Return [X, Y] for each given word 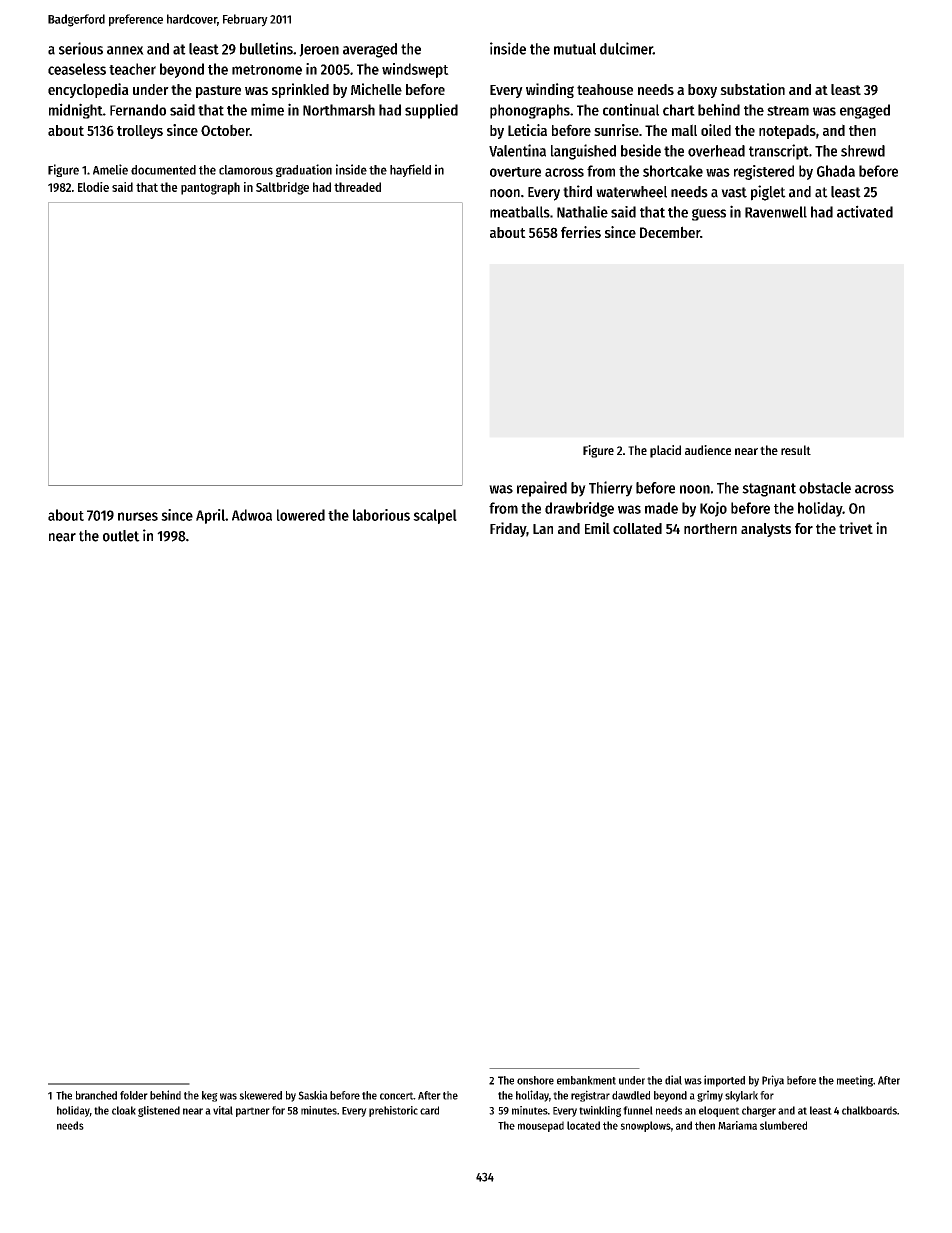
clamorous [246, 170]
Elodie [93, 187]
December [670, 232]
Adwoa [252, 515]
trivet [856, 528]
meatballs [520, 212]
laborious [381, 515]
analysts [766, 530]
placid [665, 451]
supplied [431, 111]
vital [223, 1110]
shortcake [673, 171]
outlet [121, 536]
